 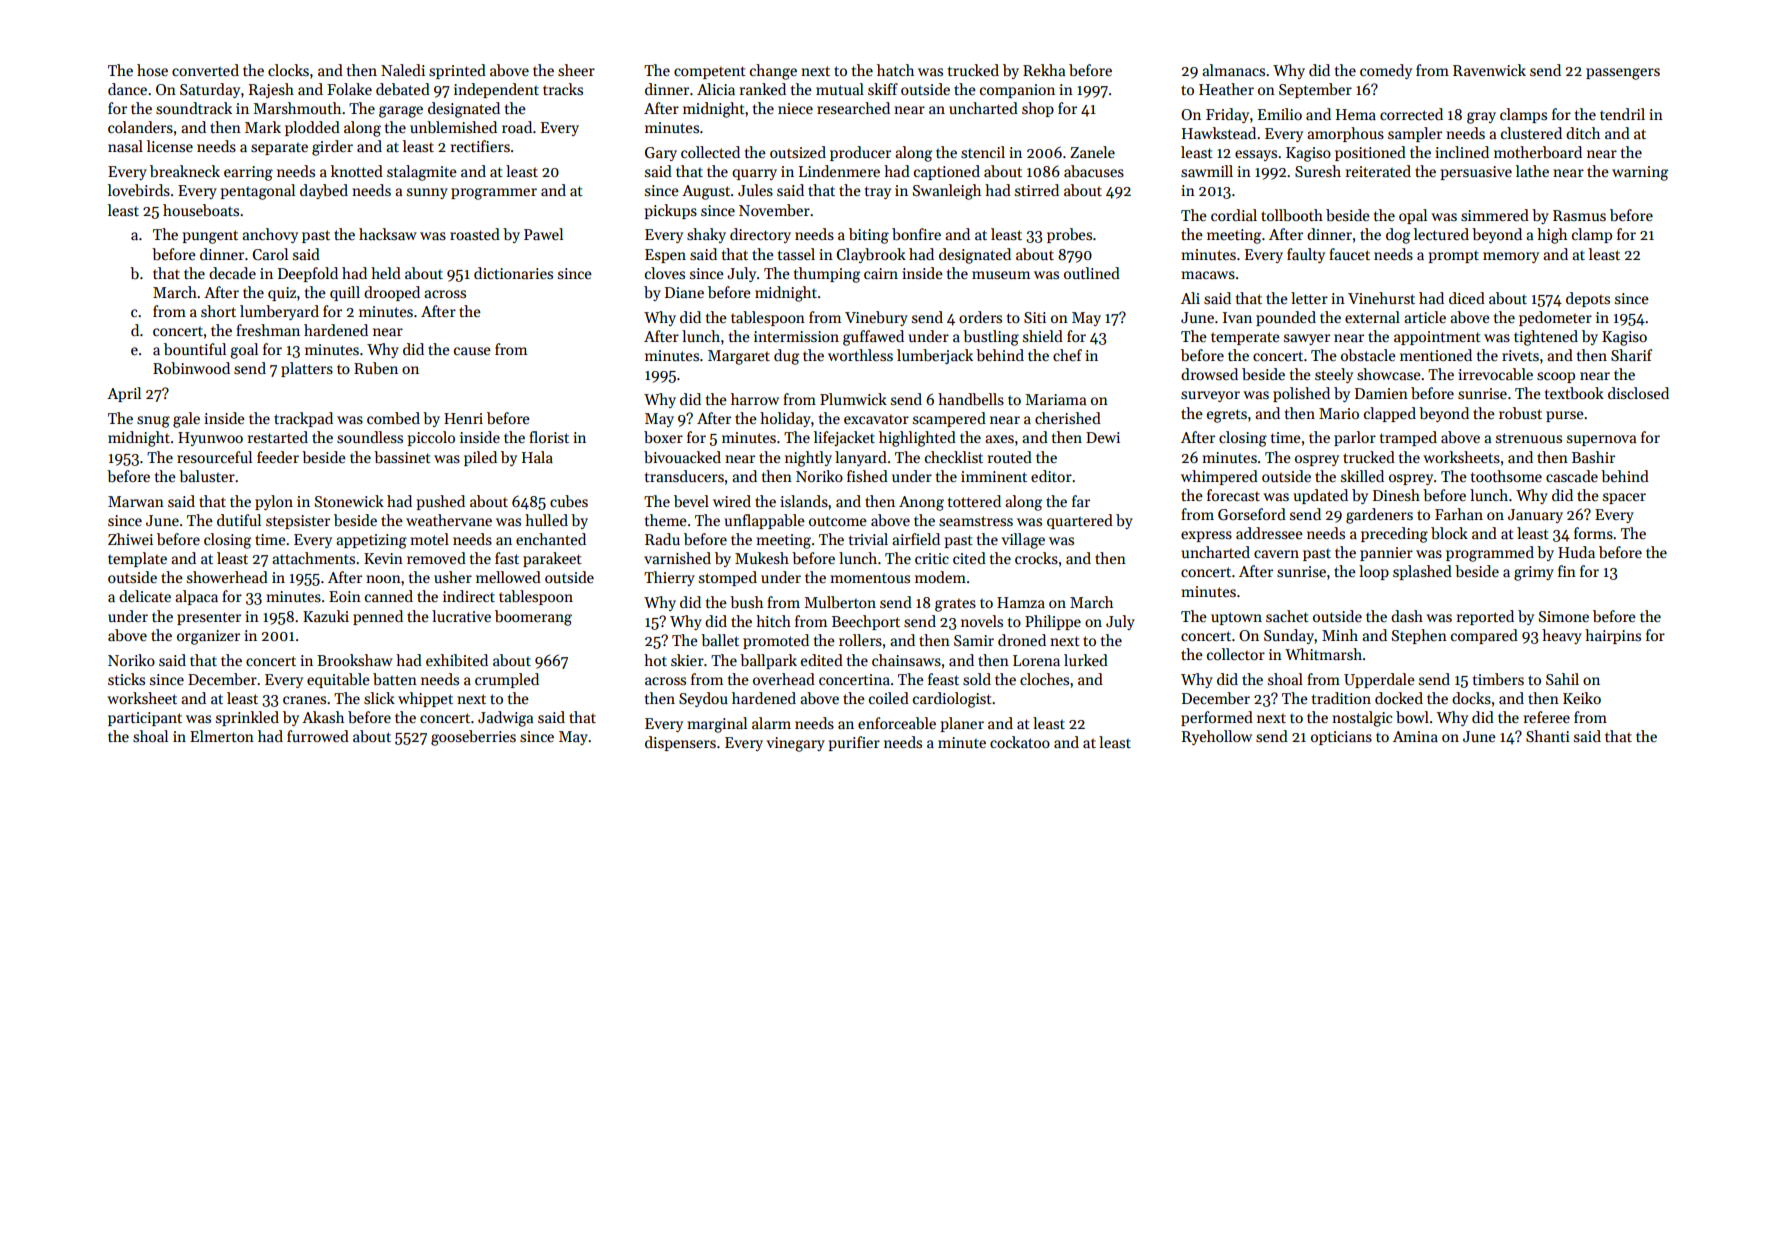 What do you see at coordinates (710, 152) in the document?
I see `collected` at bounding box center [710, 152].
